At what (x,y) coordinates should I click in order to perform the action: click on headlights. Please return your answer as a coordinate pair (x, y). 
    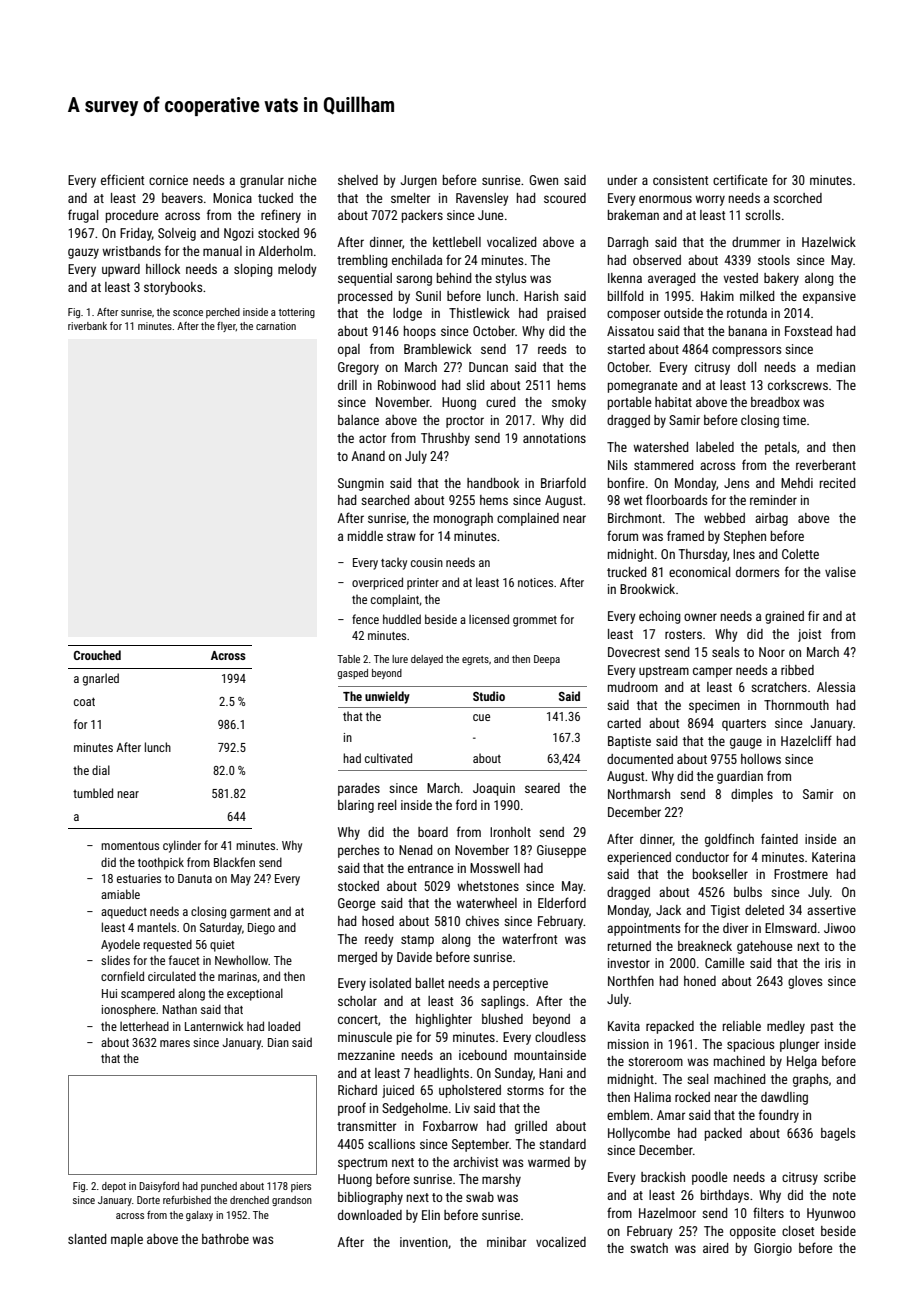
    Looking at the image, I should click on (441, 1074).
